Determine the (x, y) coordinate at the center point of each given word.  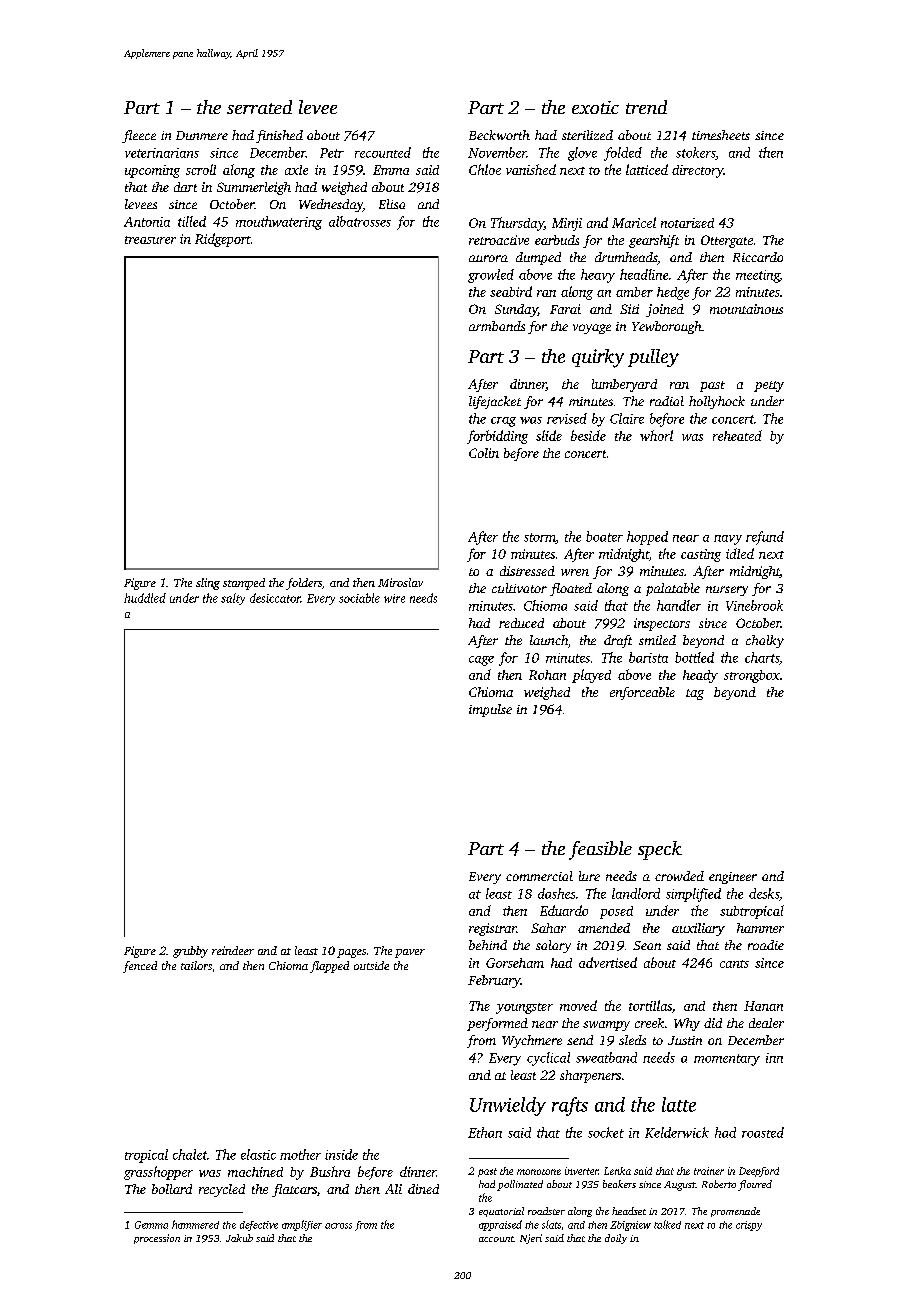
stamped (244, 584)
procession (157, 1239)
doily (616, 1239)
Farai (565, 309)
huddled (145, 598)
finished (279, 136)
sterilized (587, 135)
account (496, 1239)
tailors (196, 965)
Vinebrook (754, 605)
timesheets (721, 135)
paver (410, 953)
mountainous (746, 309)
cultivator (519, 588)
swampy (606, 1026)
